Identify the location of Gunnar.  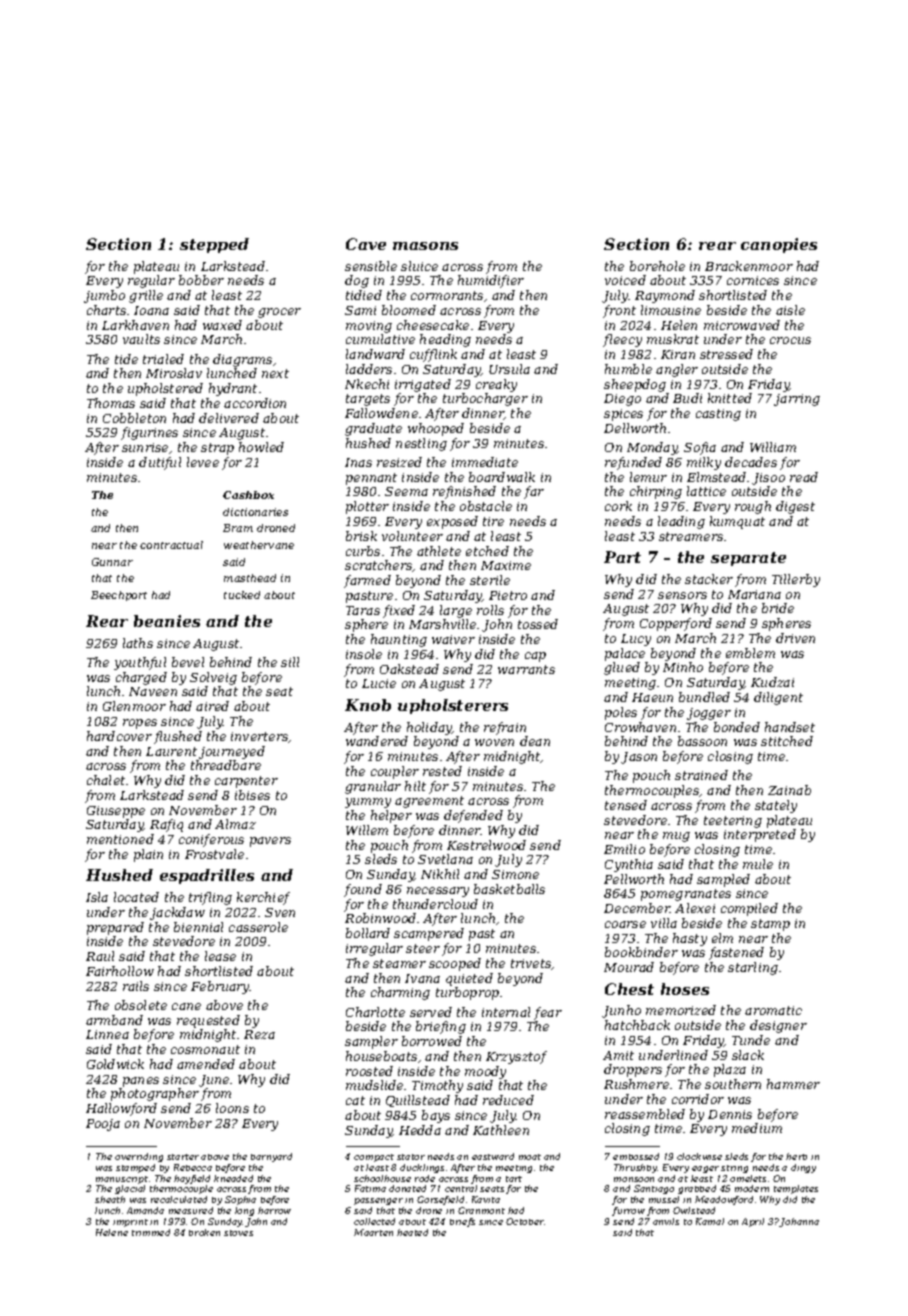
(112, 562).
